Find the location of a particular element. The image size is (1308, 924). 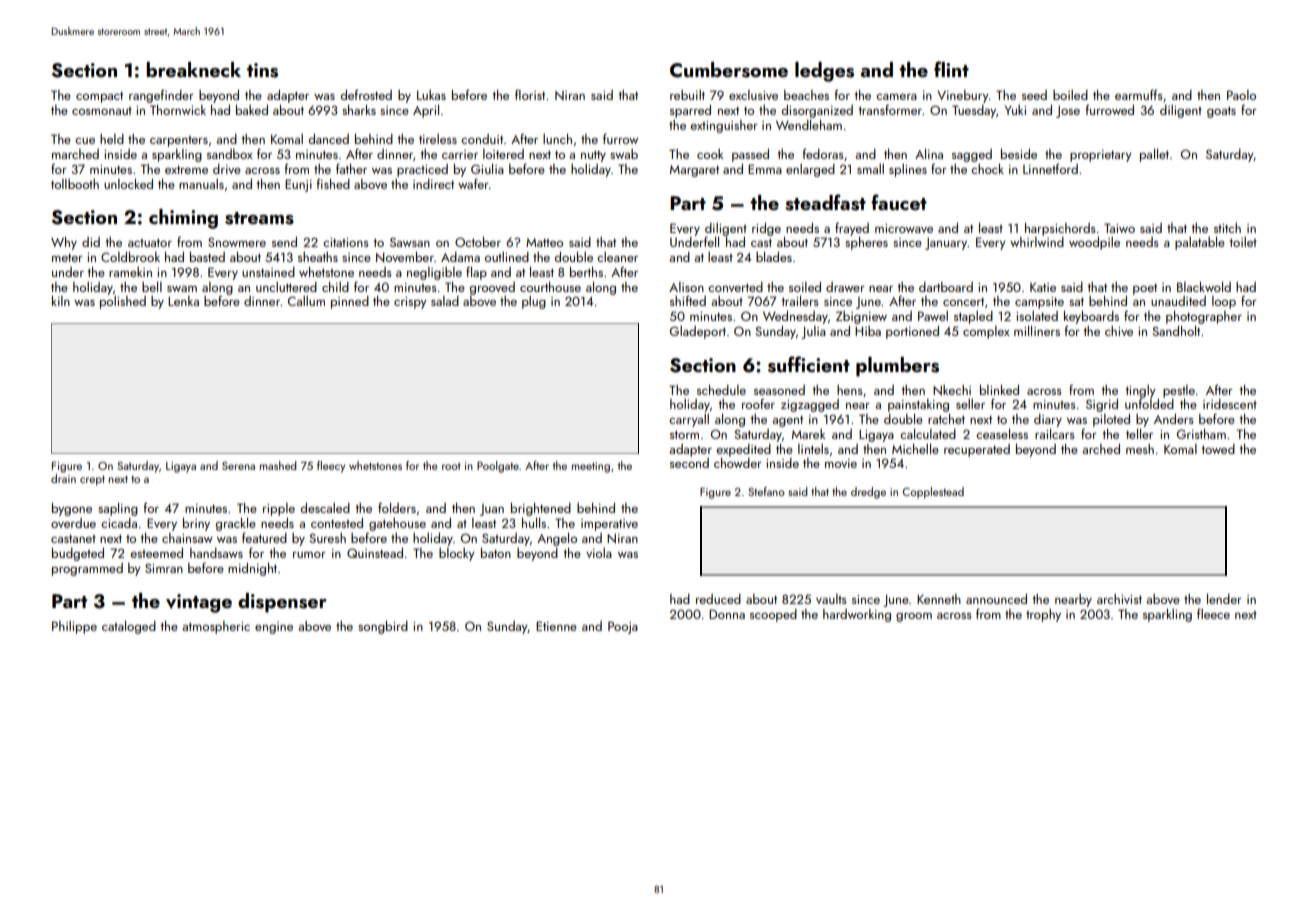

Cumbersome is located at coordinates (729, 70).
